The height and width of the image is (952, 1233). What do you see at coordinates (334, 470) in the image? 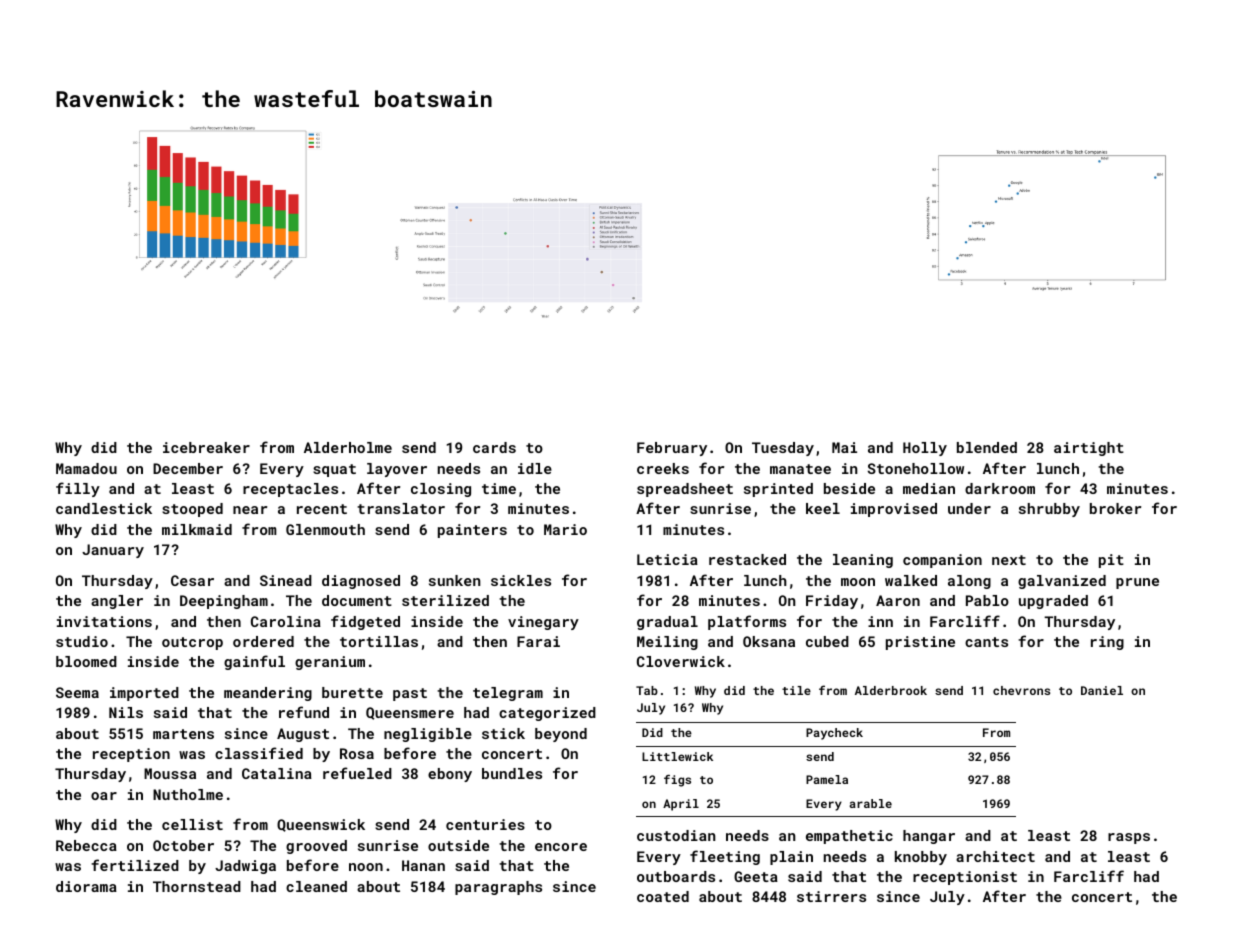
I see `squat` at bounding box center [334, 470].
